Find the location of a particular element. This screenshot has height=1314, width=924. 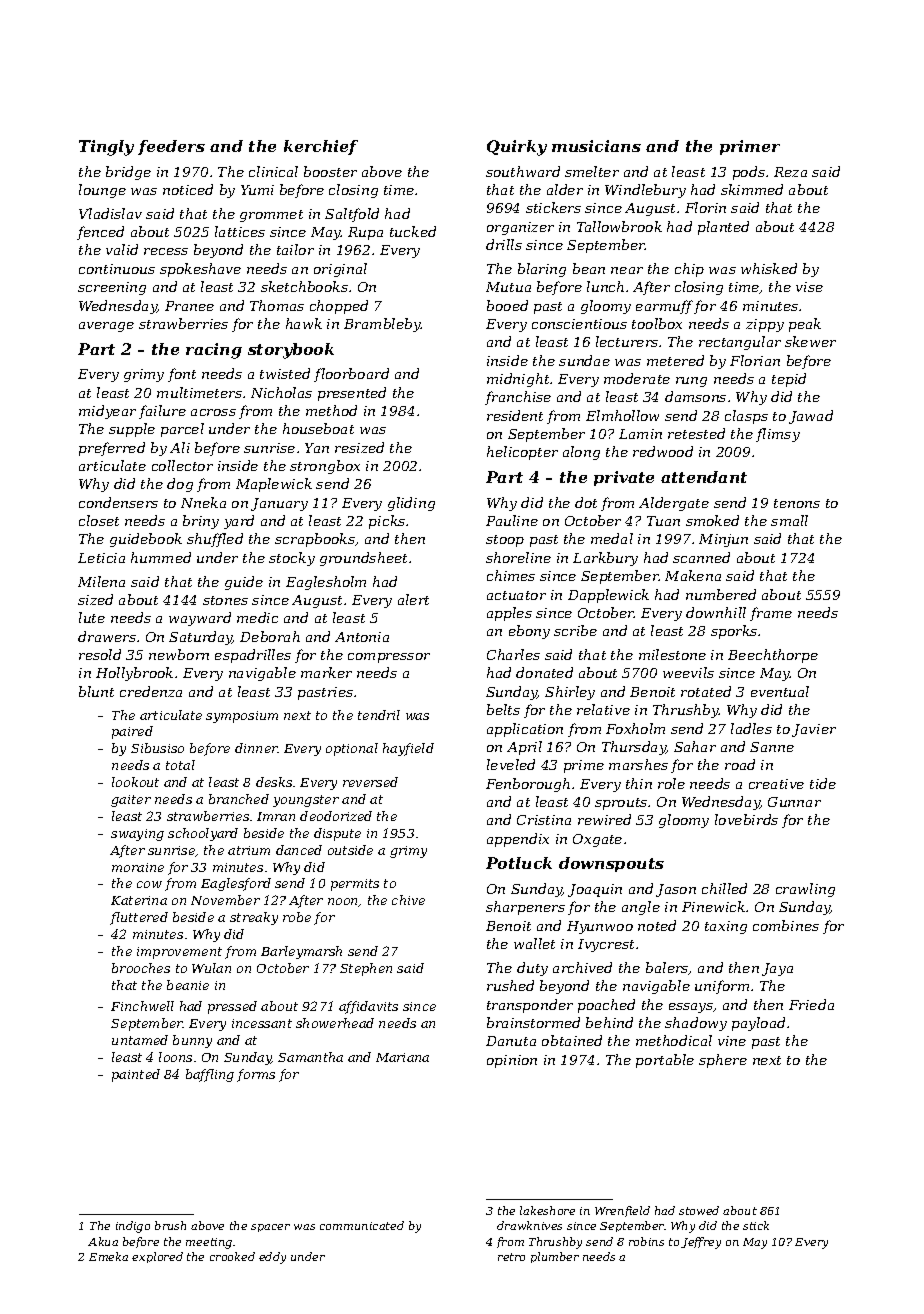

Jeffrey is located at coordinates (701, 1243).
